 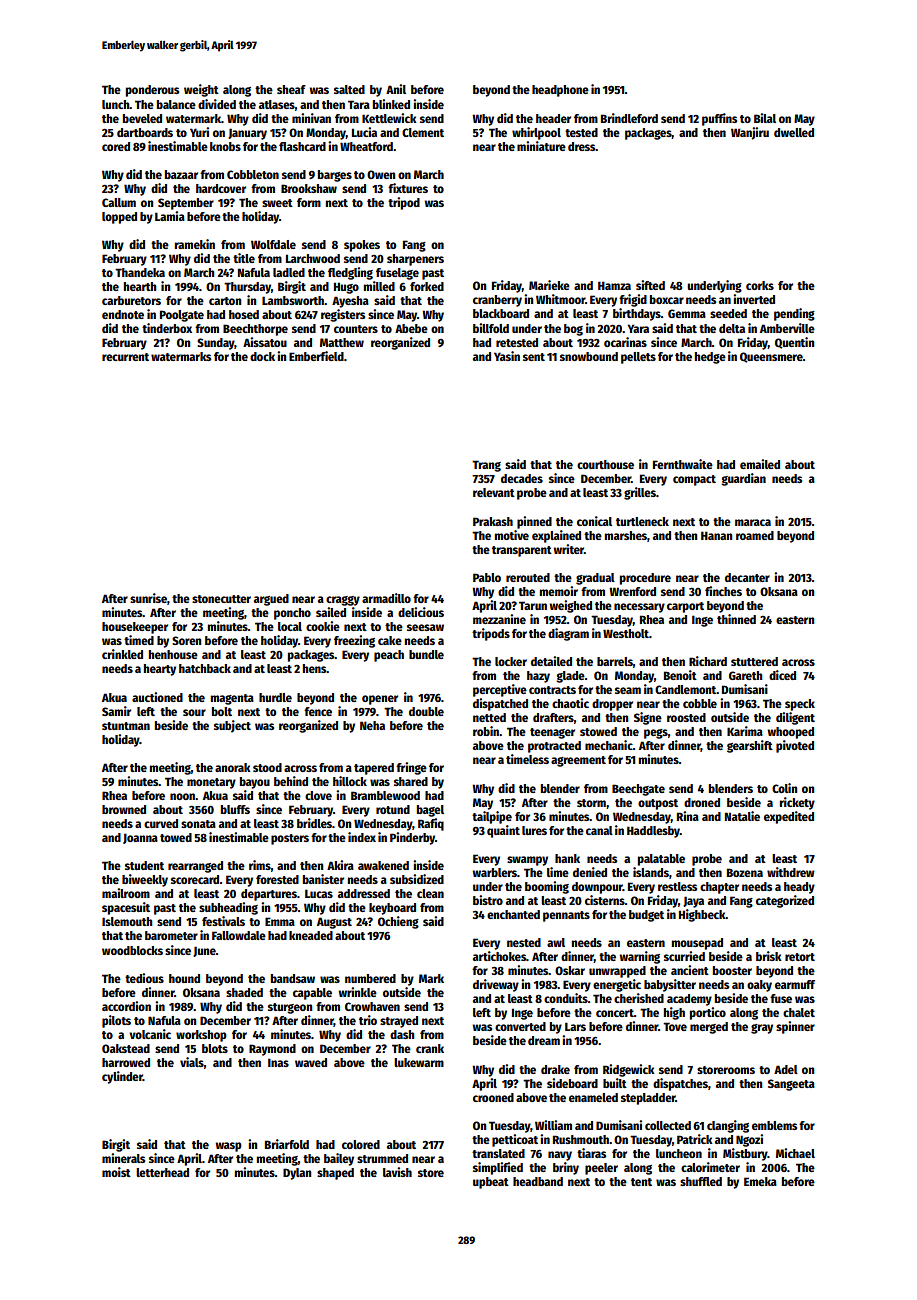 I want to click on dock, so click(x=262, y=356).
